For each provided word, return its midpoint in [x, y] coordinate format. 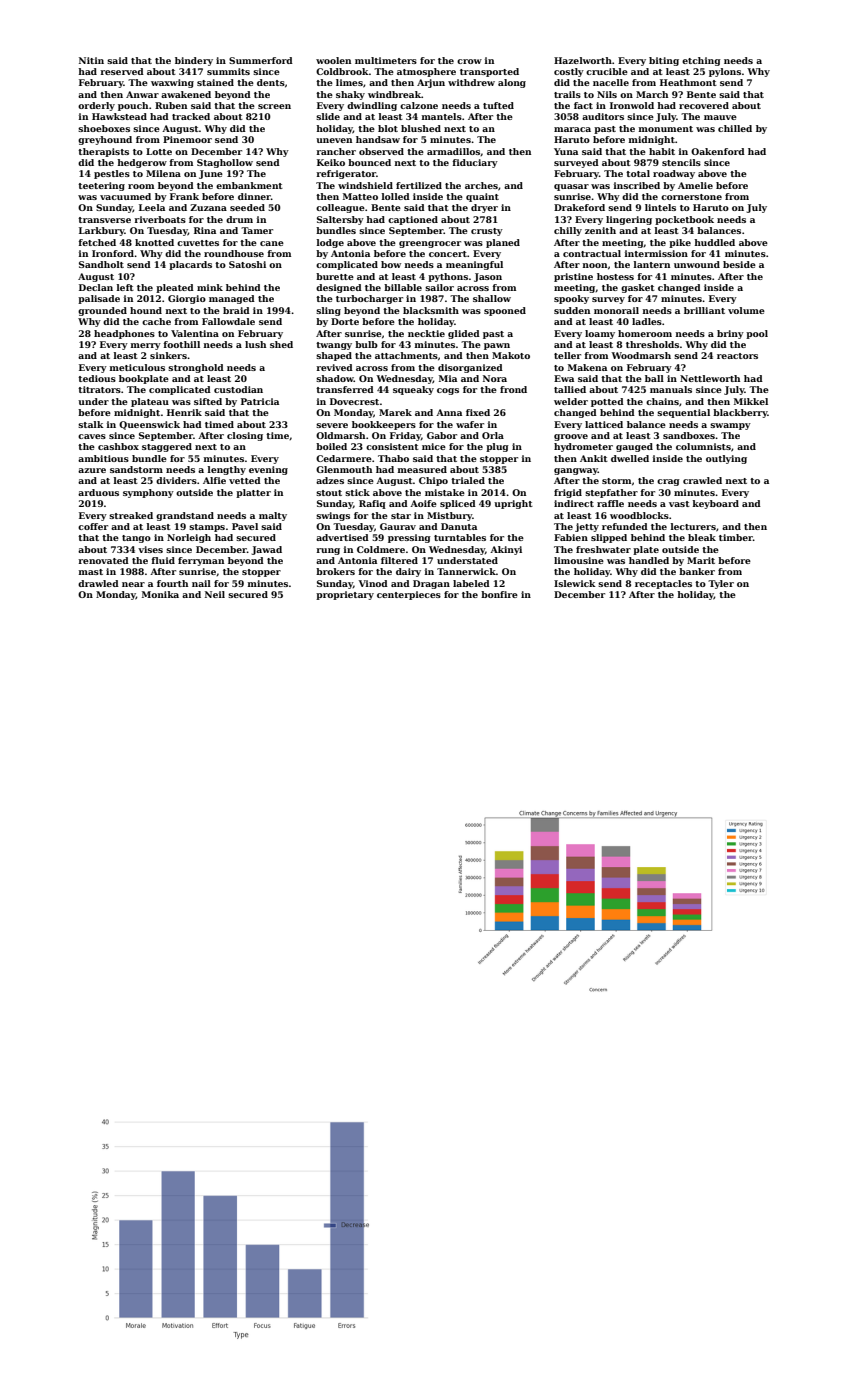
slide [328, 116]
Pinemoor [187, 139]
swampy [730, 426]
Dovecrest [354, 401]
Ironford [113, 253]
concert [448, 254]
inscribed [637, 185]
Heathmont [688, 82]
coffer [93, 526]
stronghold [196, 368]
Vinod [373, 583]
